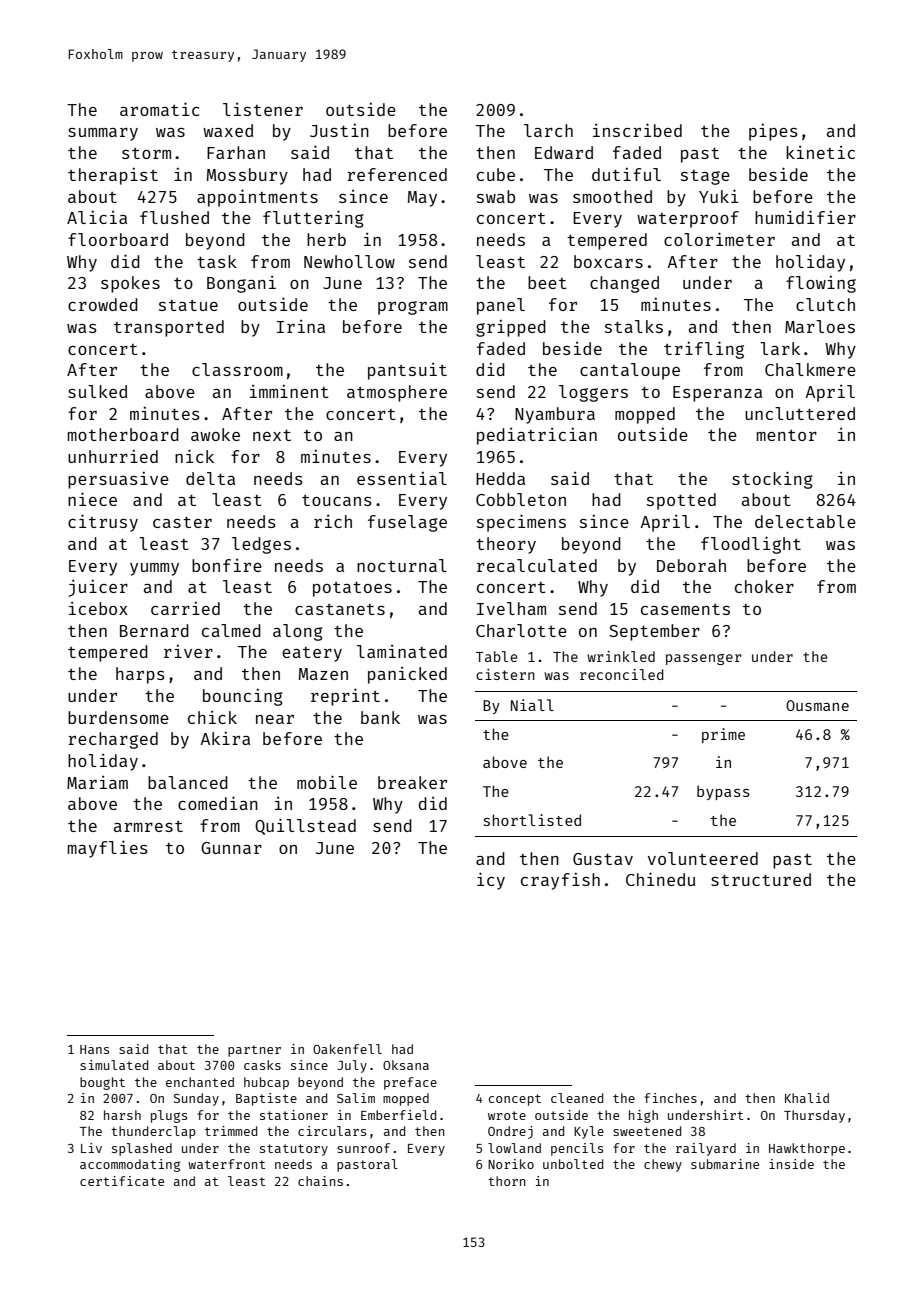 Image resolution: width=924 pixels, height=1308 pixels. Describe the element at coordinates (817, 705) in the screenshot. I see `Ousmane` at that location.
